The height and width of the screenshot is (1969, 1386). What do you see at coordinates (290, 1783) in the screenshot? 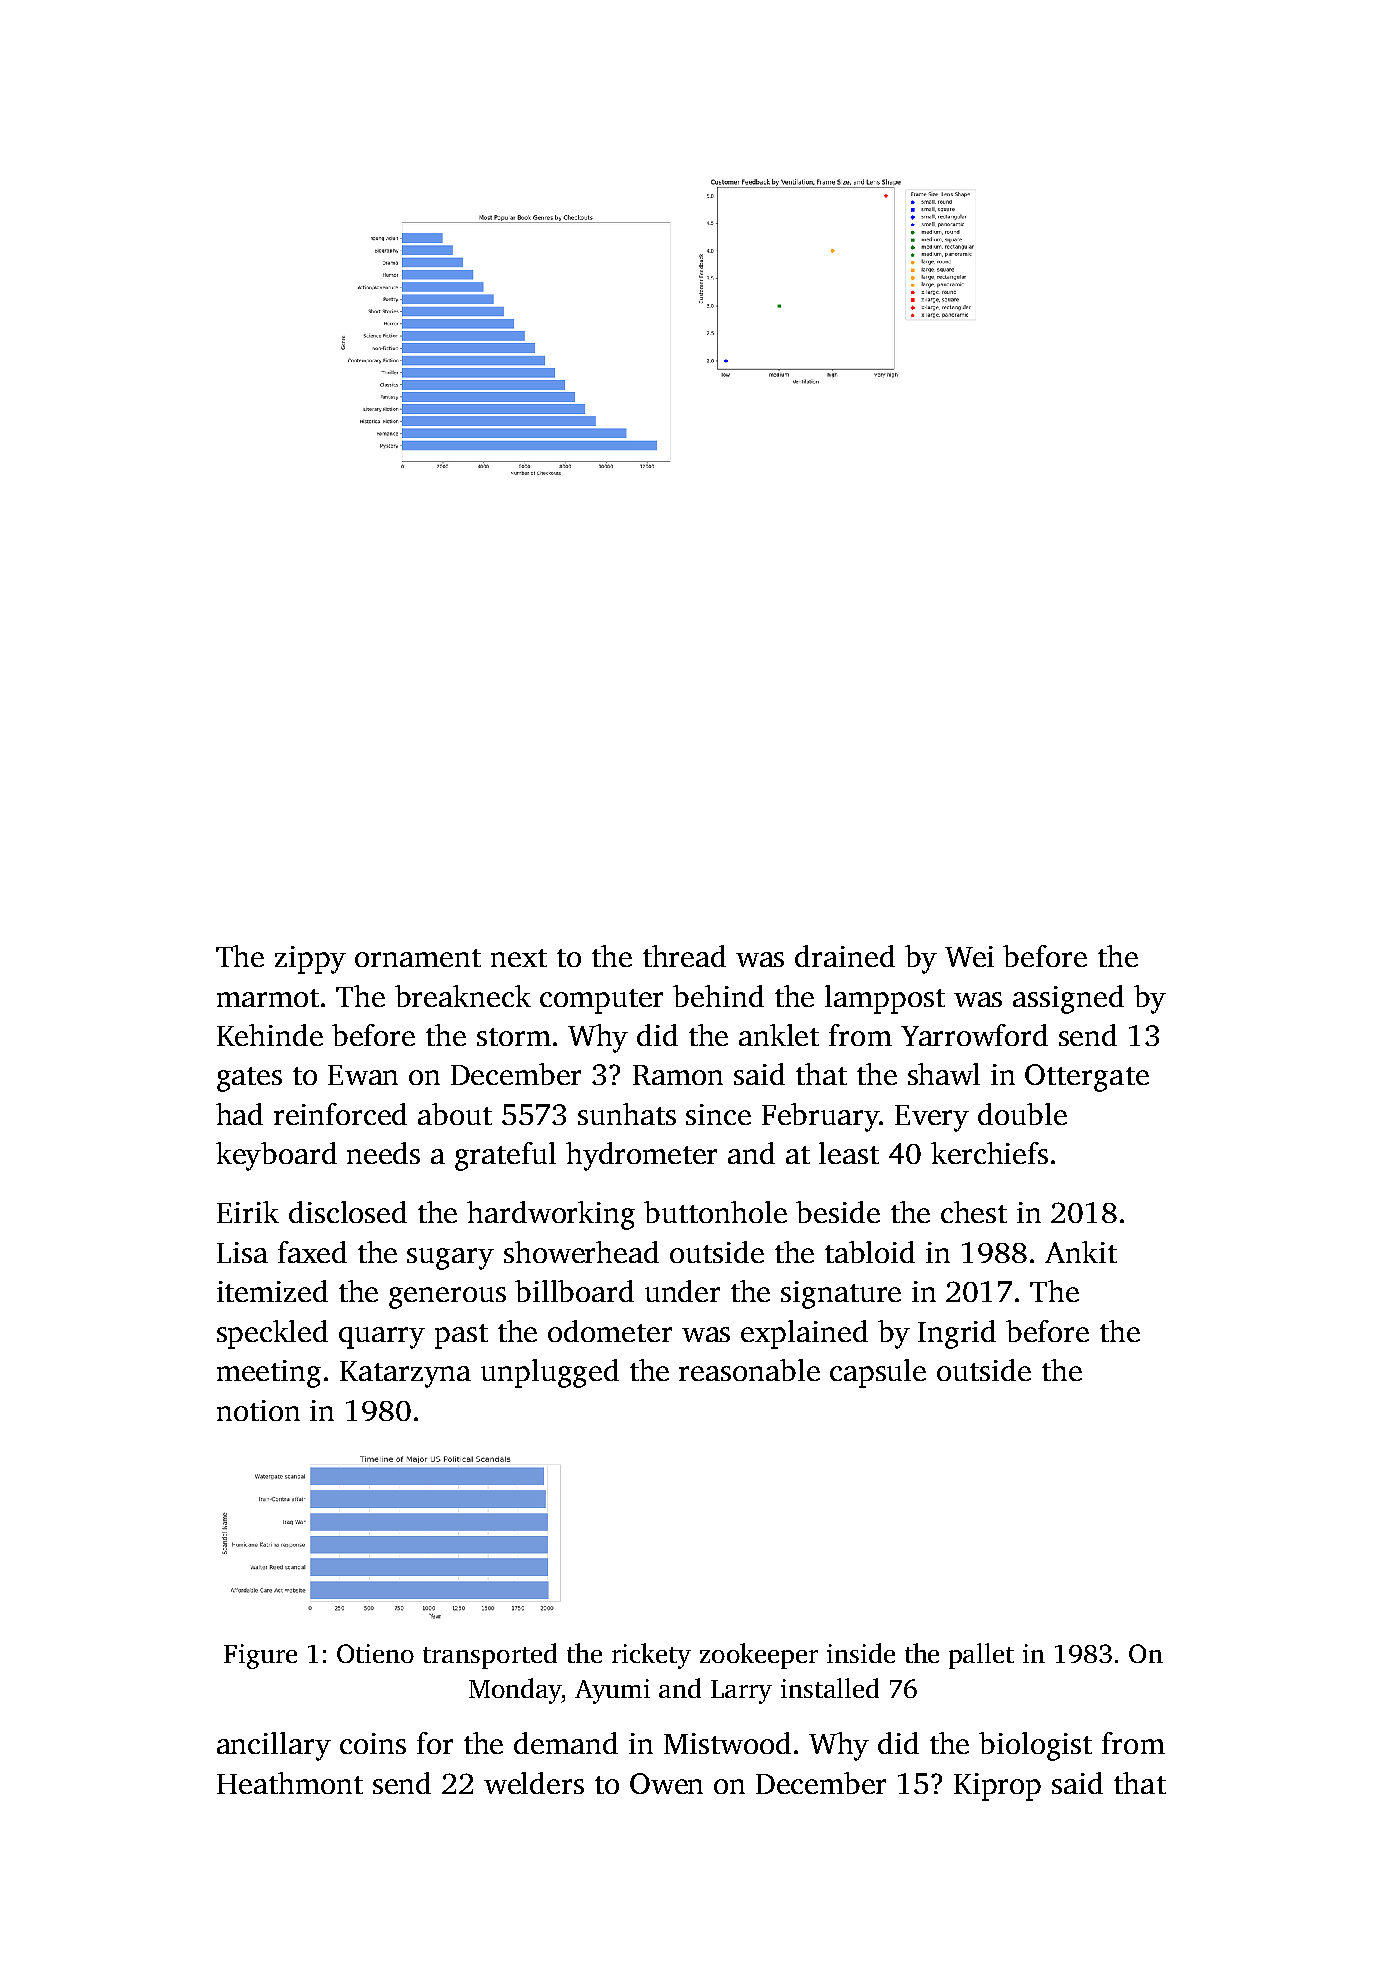
I see `Heathmont` at bounding box center [290, 1783].
